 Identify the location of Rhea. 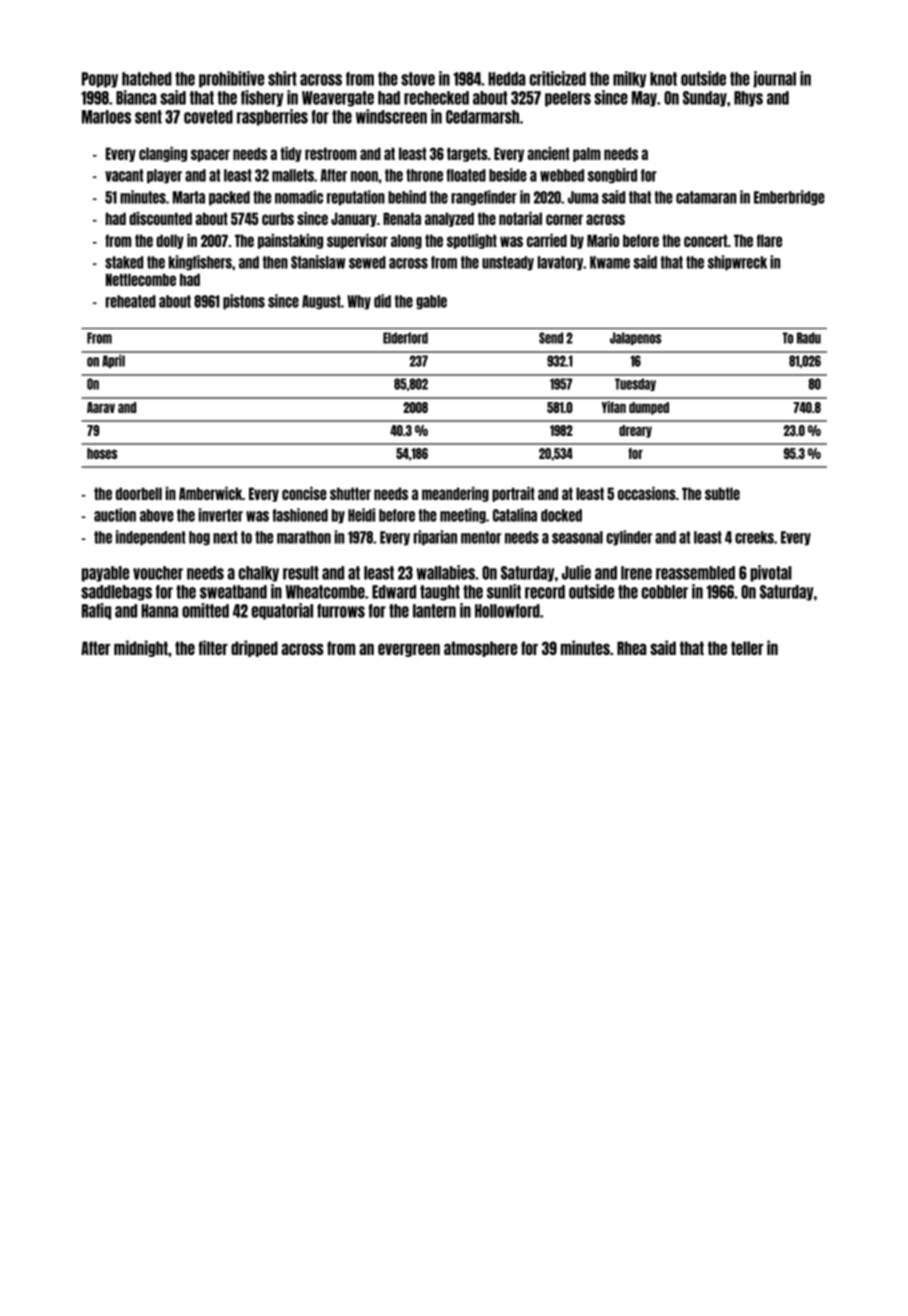
(632, 648).
